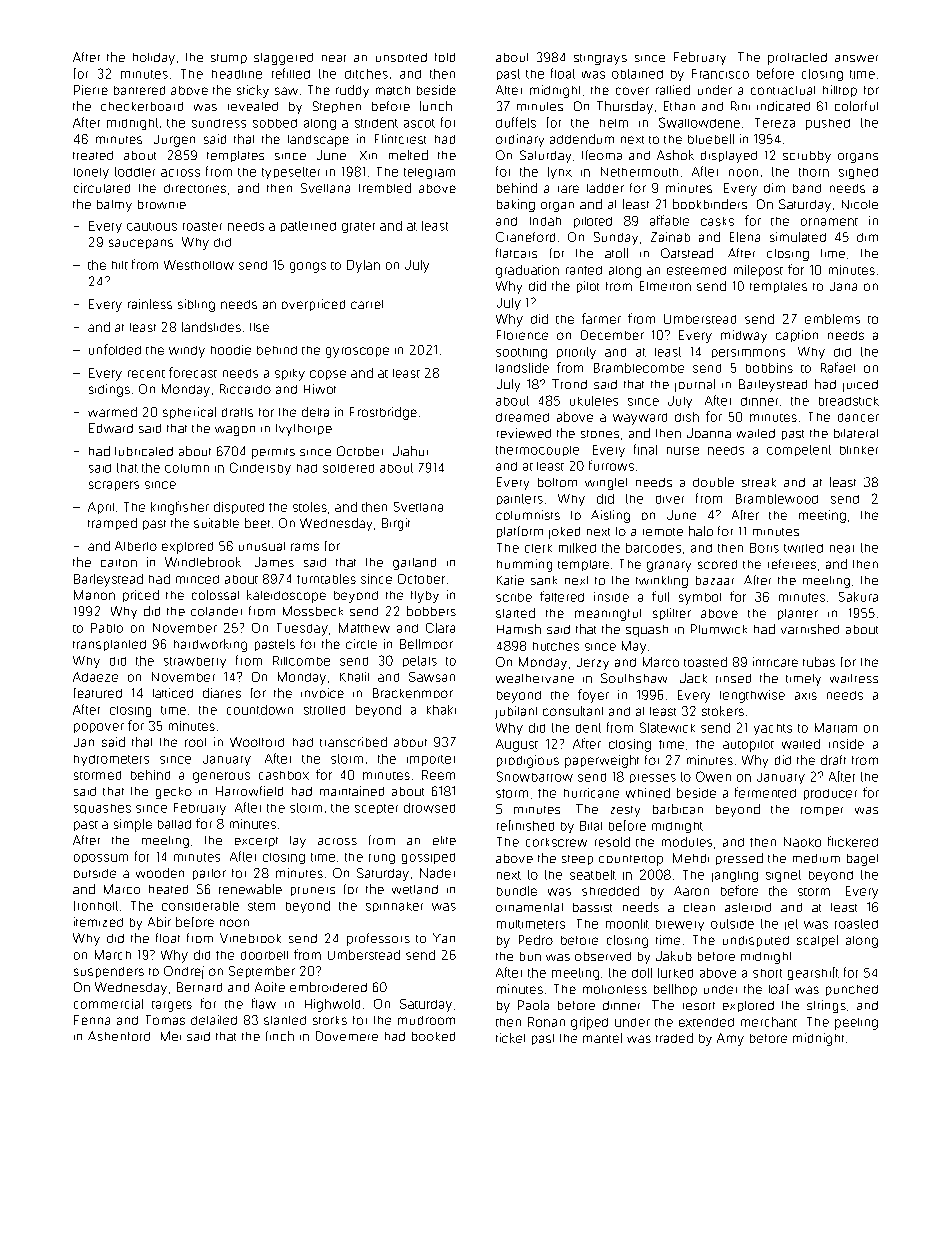 Image resolution: width=952 pixels, height=1233 pixels. What do you see at coordinates (154, 59) in the document?
I see `holiday` at bounding box center [154, 59].
